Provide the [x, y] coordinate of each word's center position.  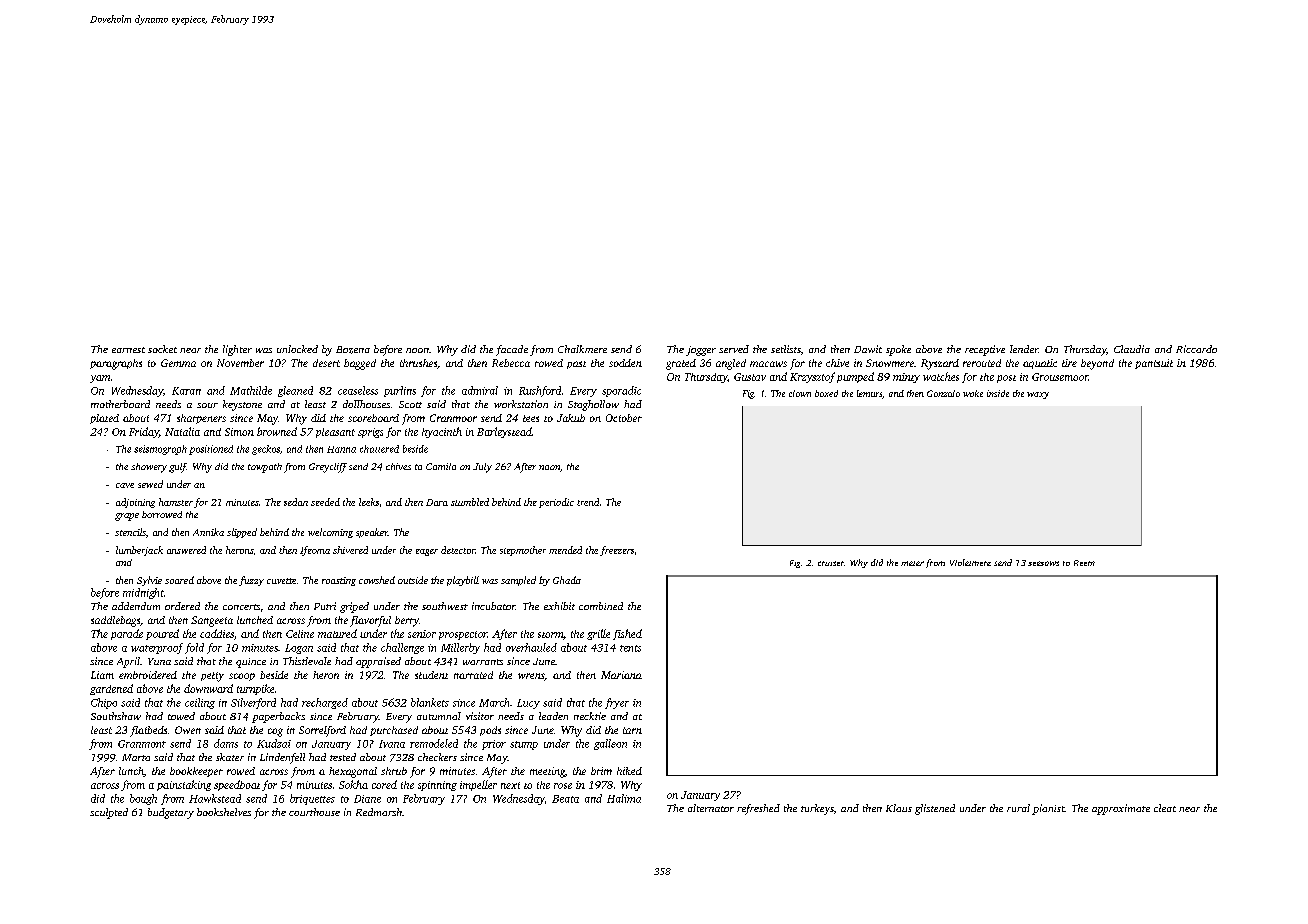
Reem [1084, 563]
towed [181, 716]
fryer [617, 703]
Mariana [621, 675]
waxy [1038, 395]
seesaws [1043, 563]
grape [127, 517]
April [128, 662]
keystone [242, 405]
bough [143, 799]
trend [588, 502]
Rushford [540, 391]
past [576, 365]
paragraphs [116, 364]
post [1006, 379]
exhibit [559, 606]
